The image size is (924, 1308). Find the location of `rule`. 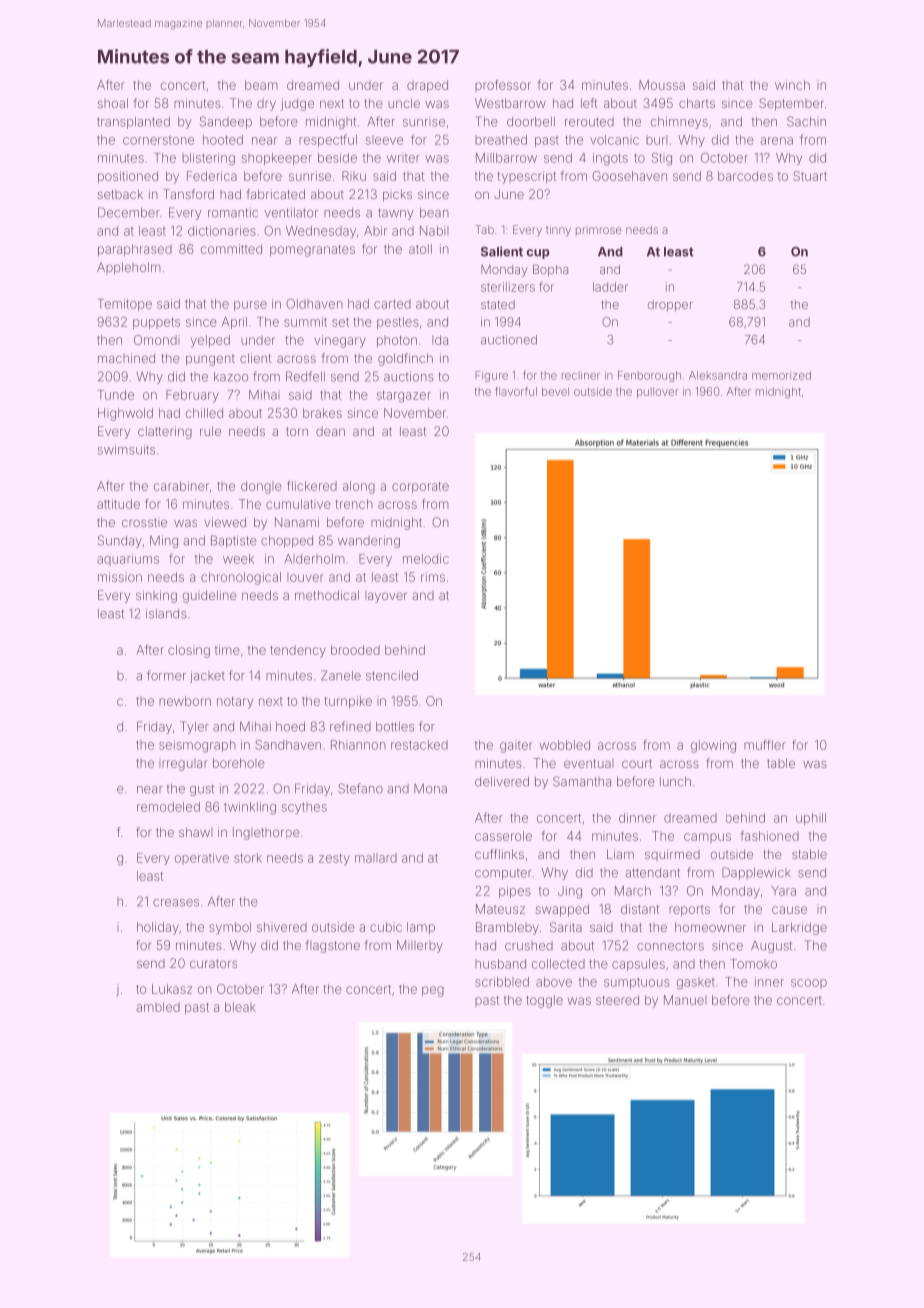

rule is located at coordinates (210, 431).
